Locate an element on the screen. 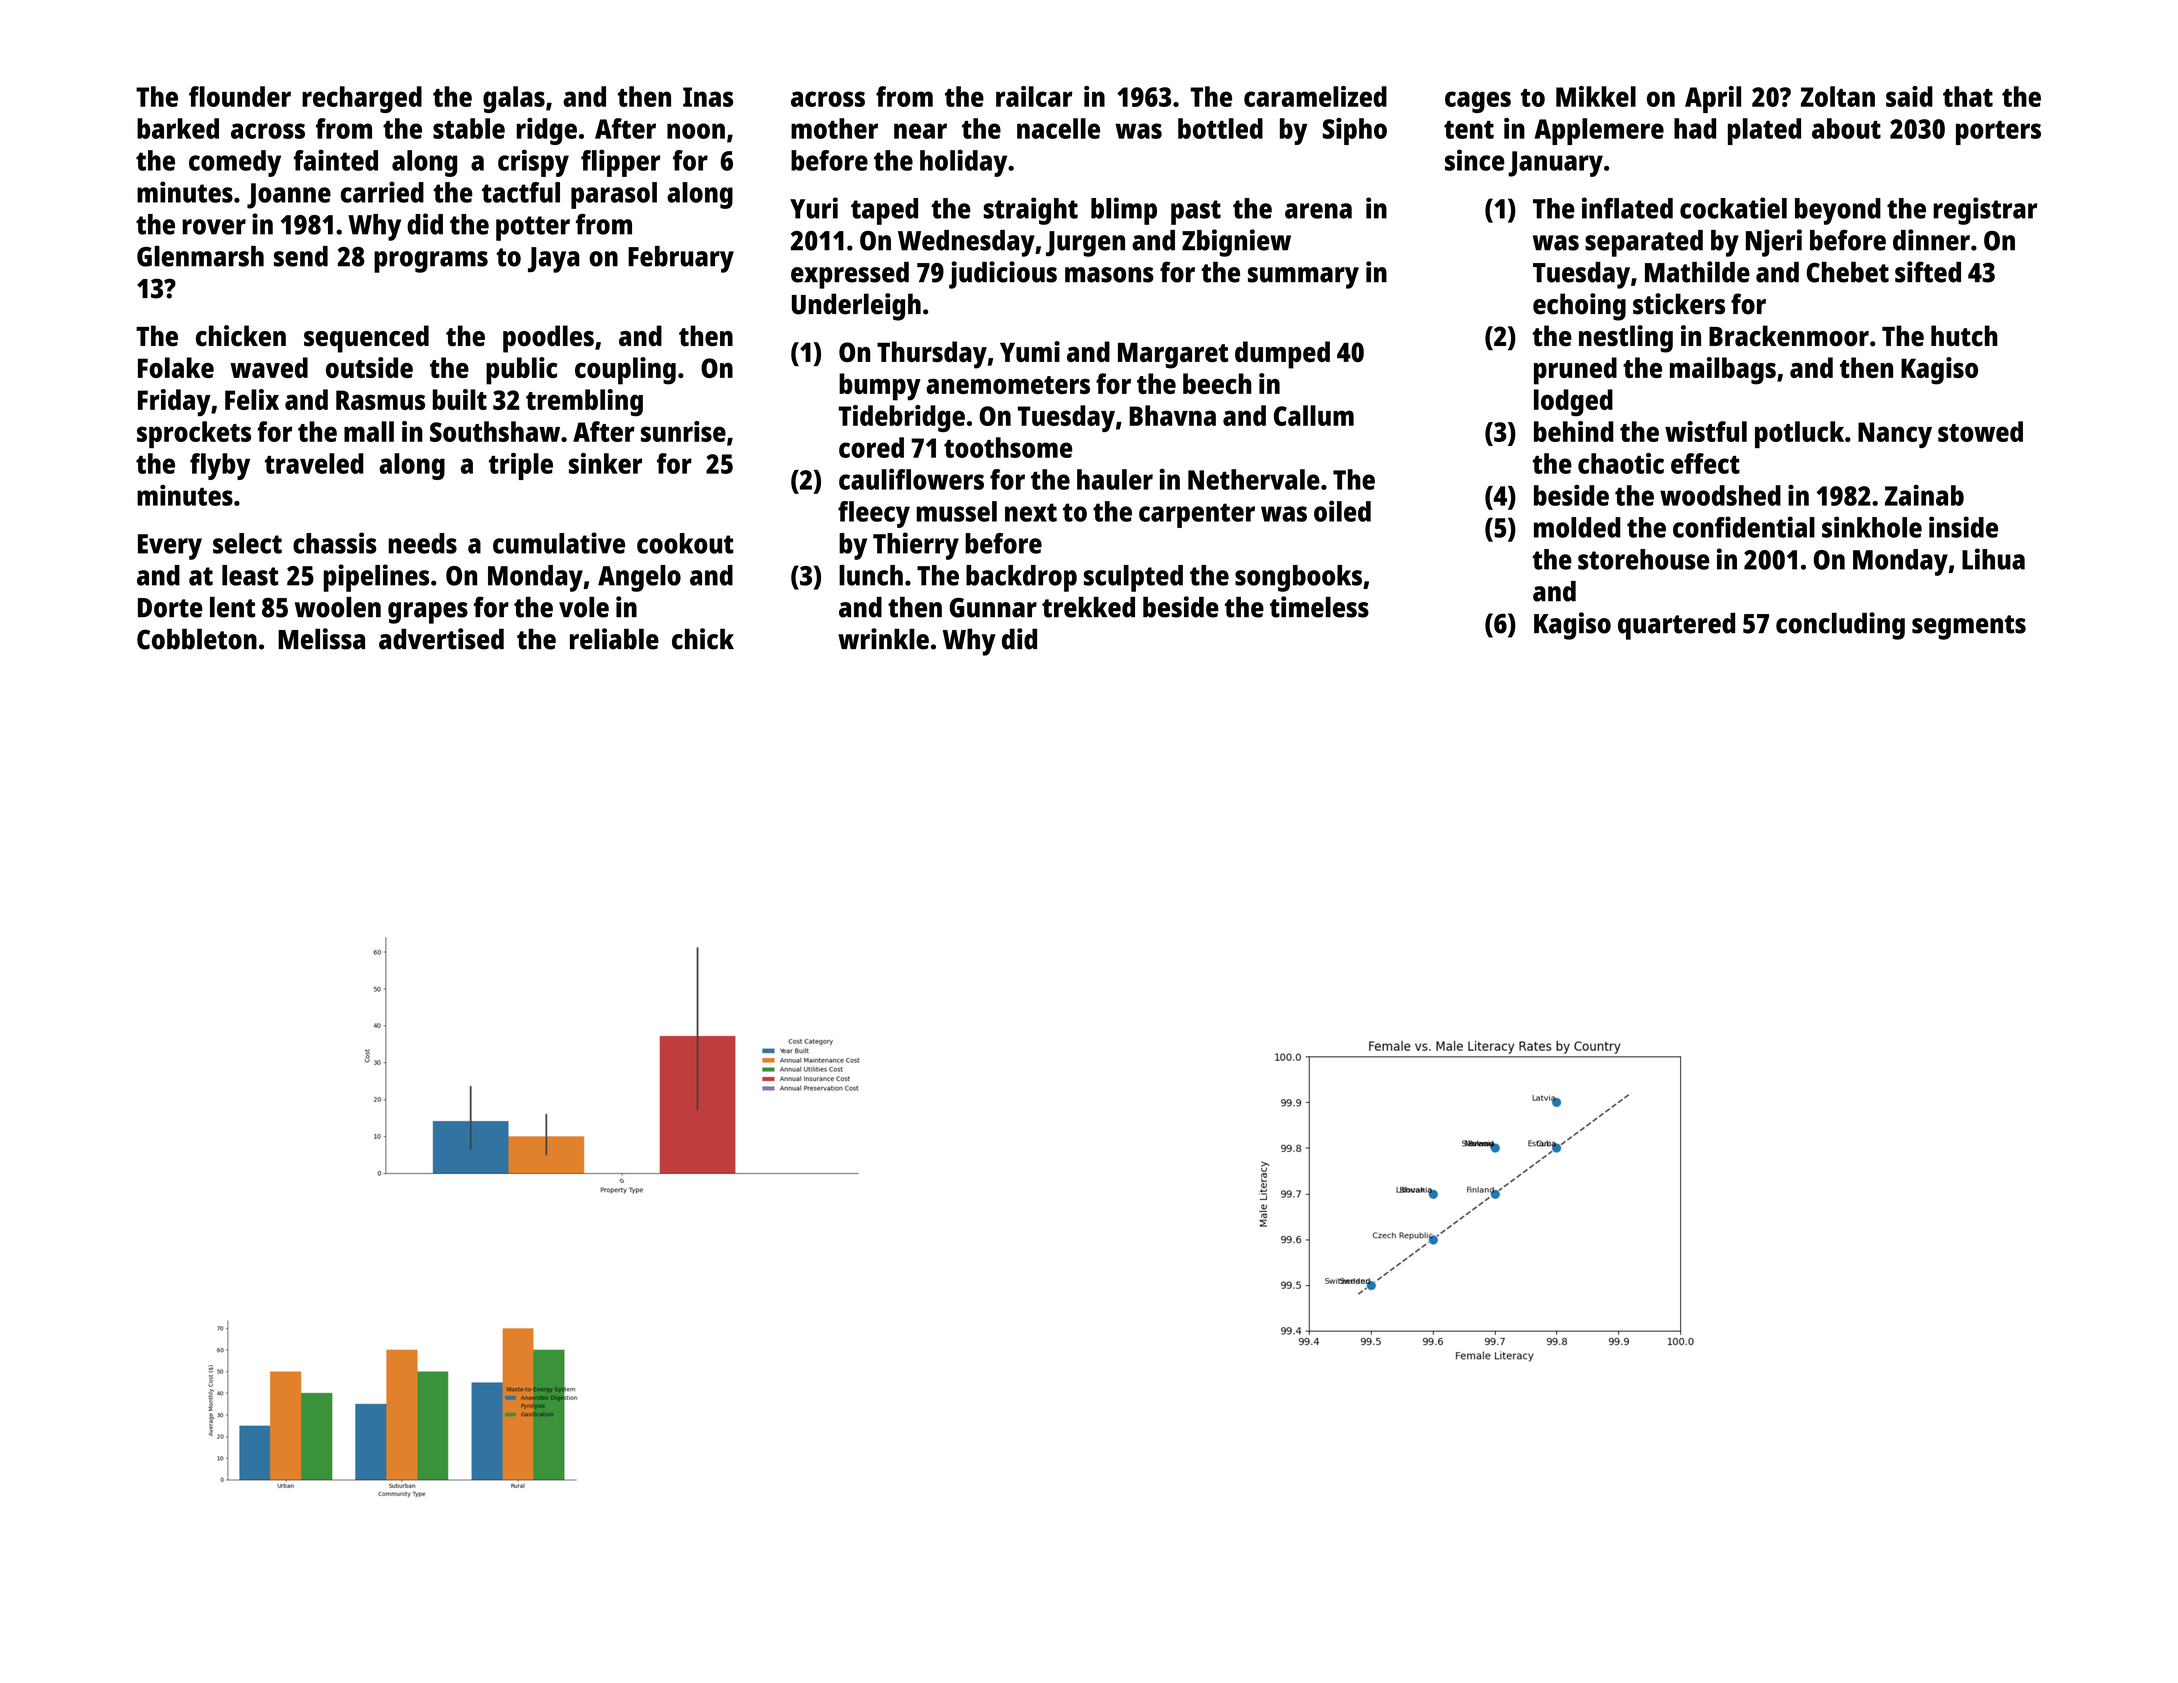  holiday is located at coordinates (963, 163).
